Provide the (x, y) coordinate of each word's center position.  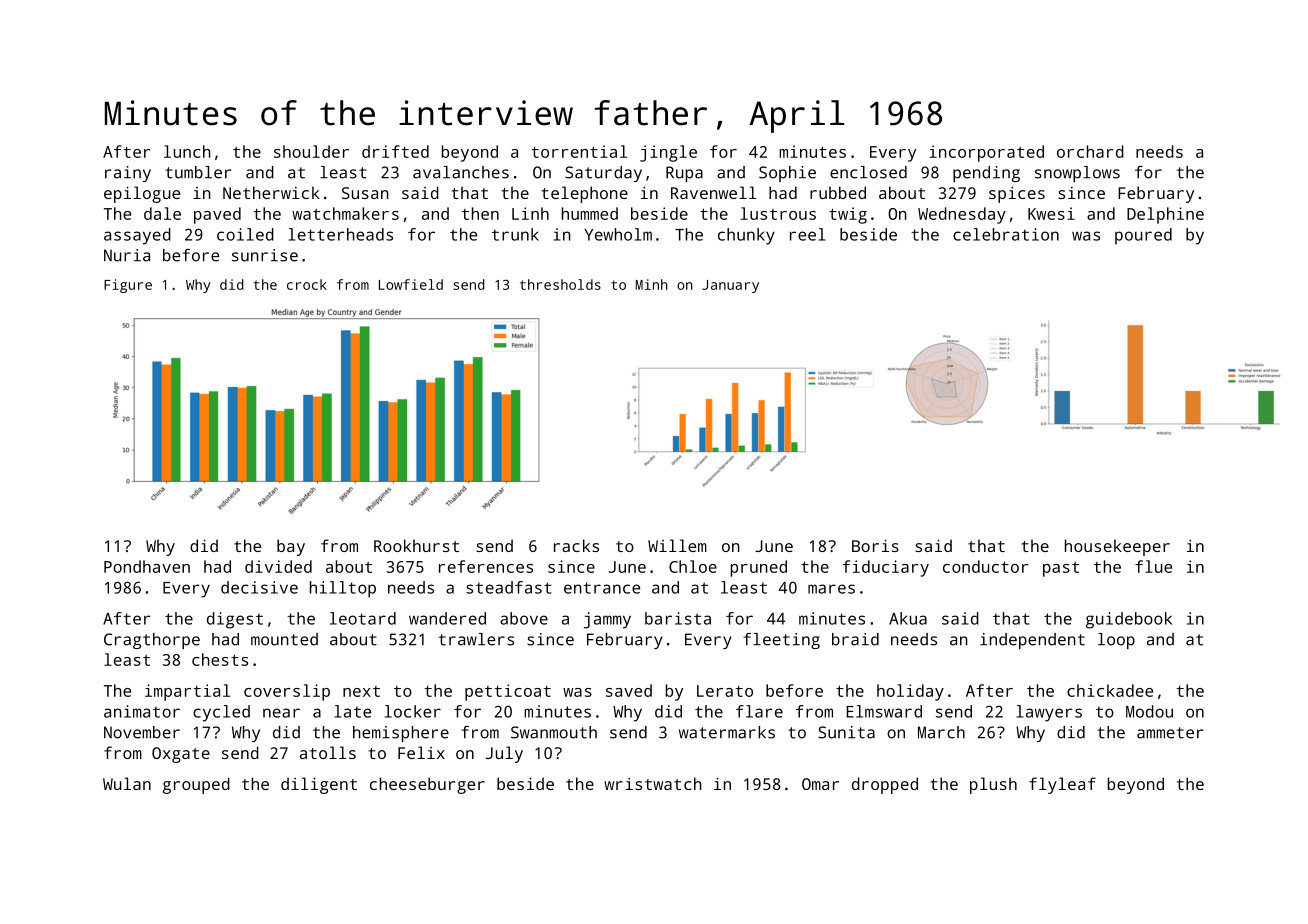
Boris (875, 545)
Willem (677, 545)
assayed (137, 236)
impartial (187, 692)
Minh (651, 284)
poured (1143, 236)
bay (291, 547)
